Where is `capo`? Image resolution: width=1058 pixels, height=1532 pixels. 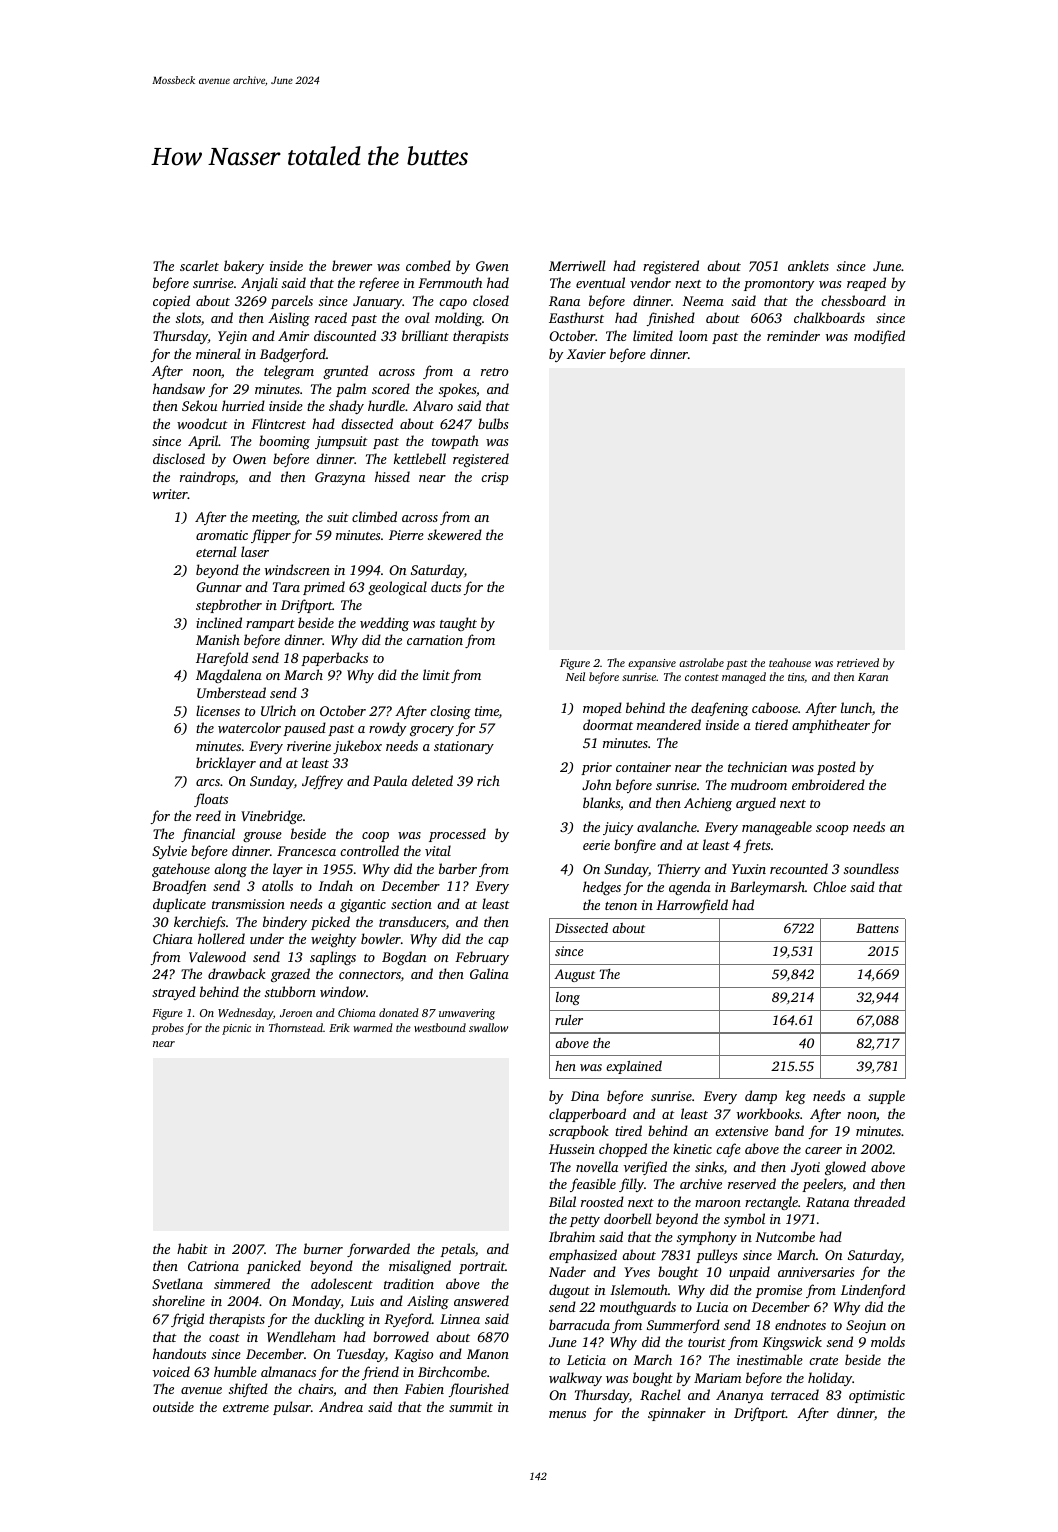
capo is located at coordinates (453, 304).
